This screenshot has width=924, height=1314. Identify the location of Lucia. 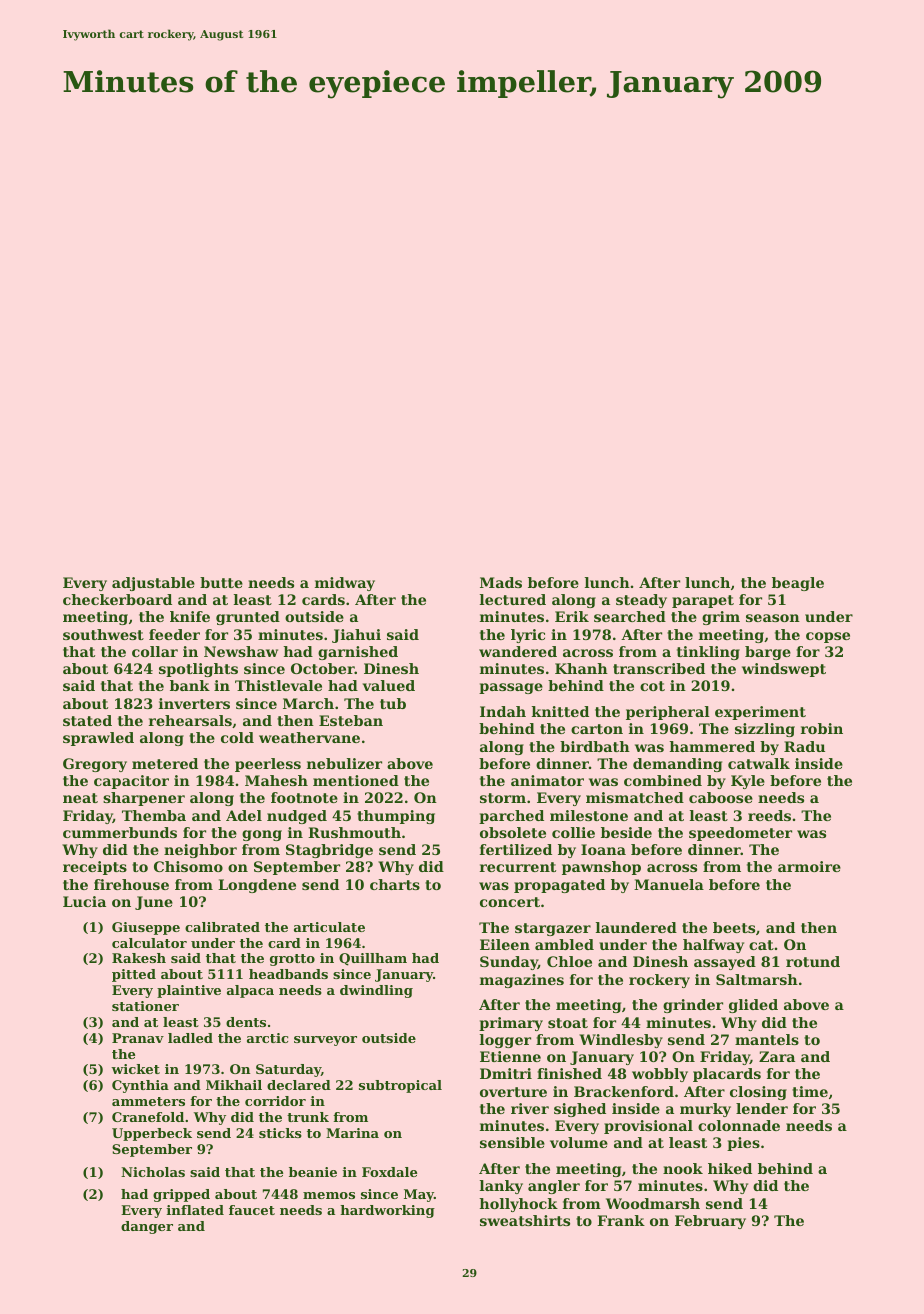
(84, 901).
